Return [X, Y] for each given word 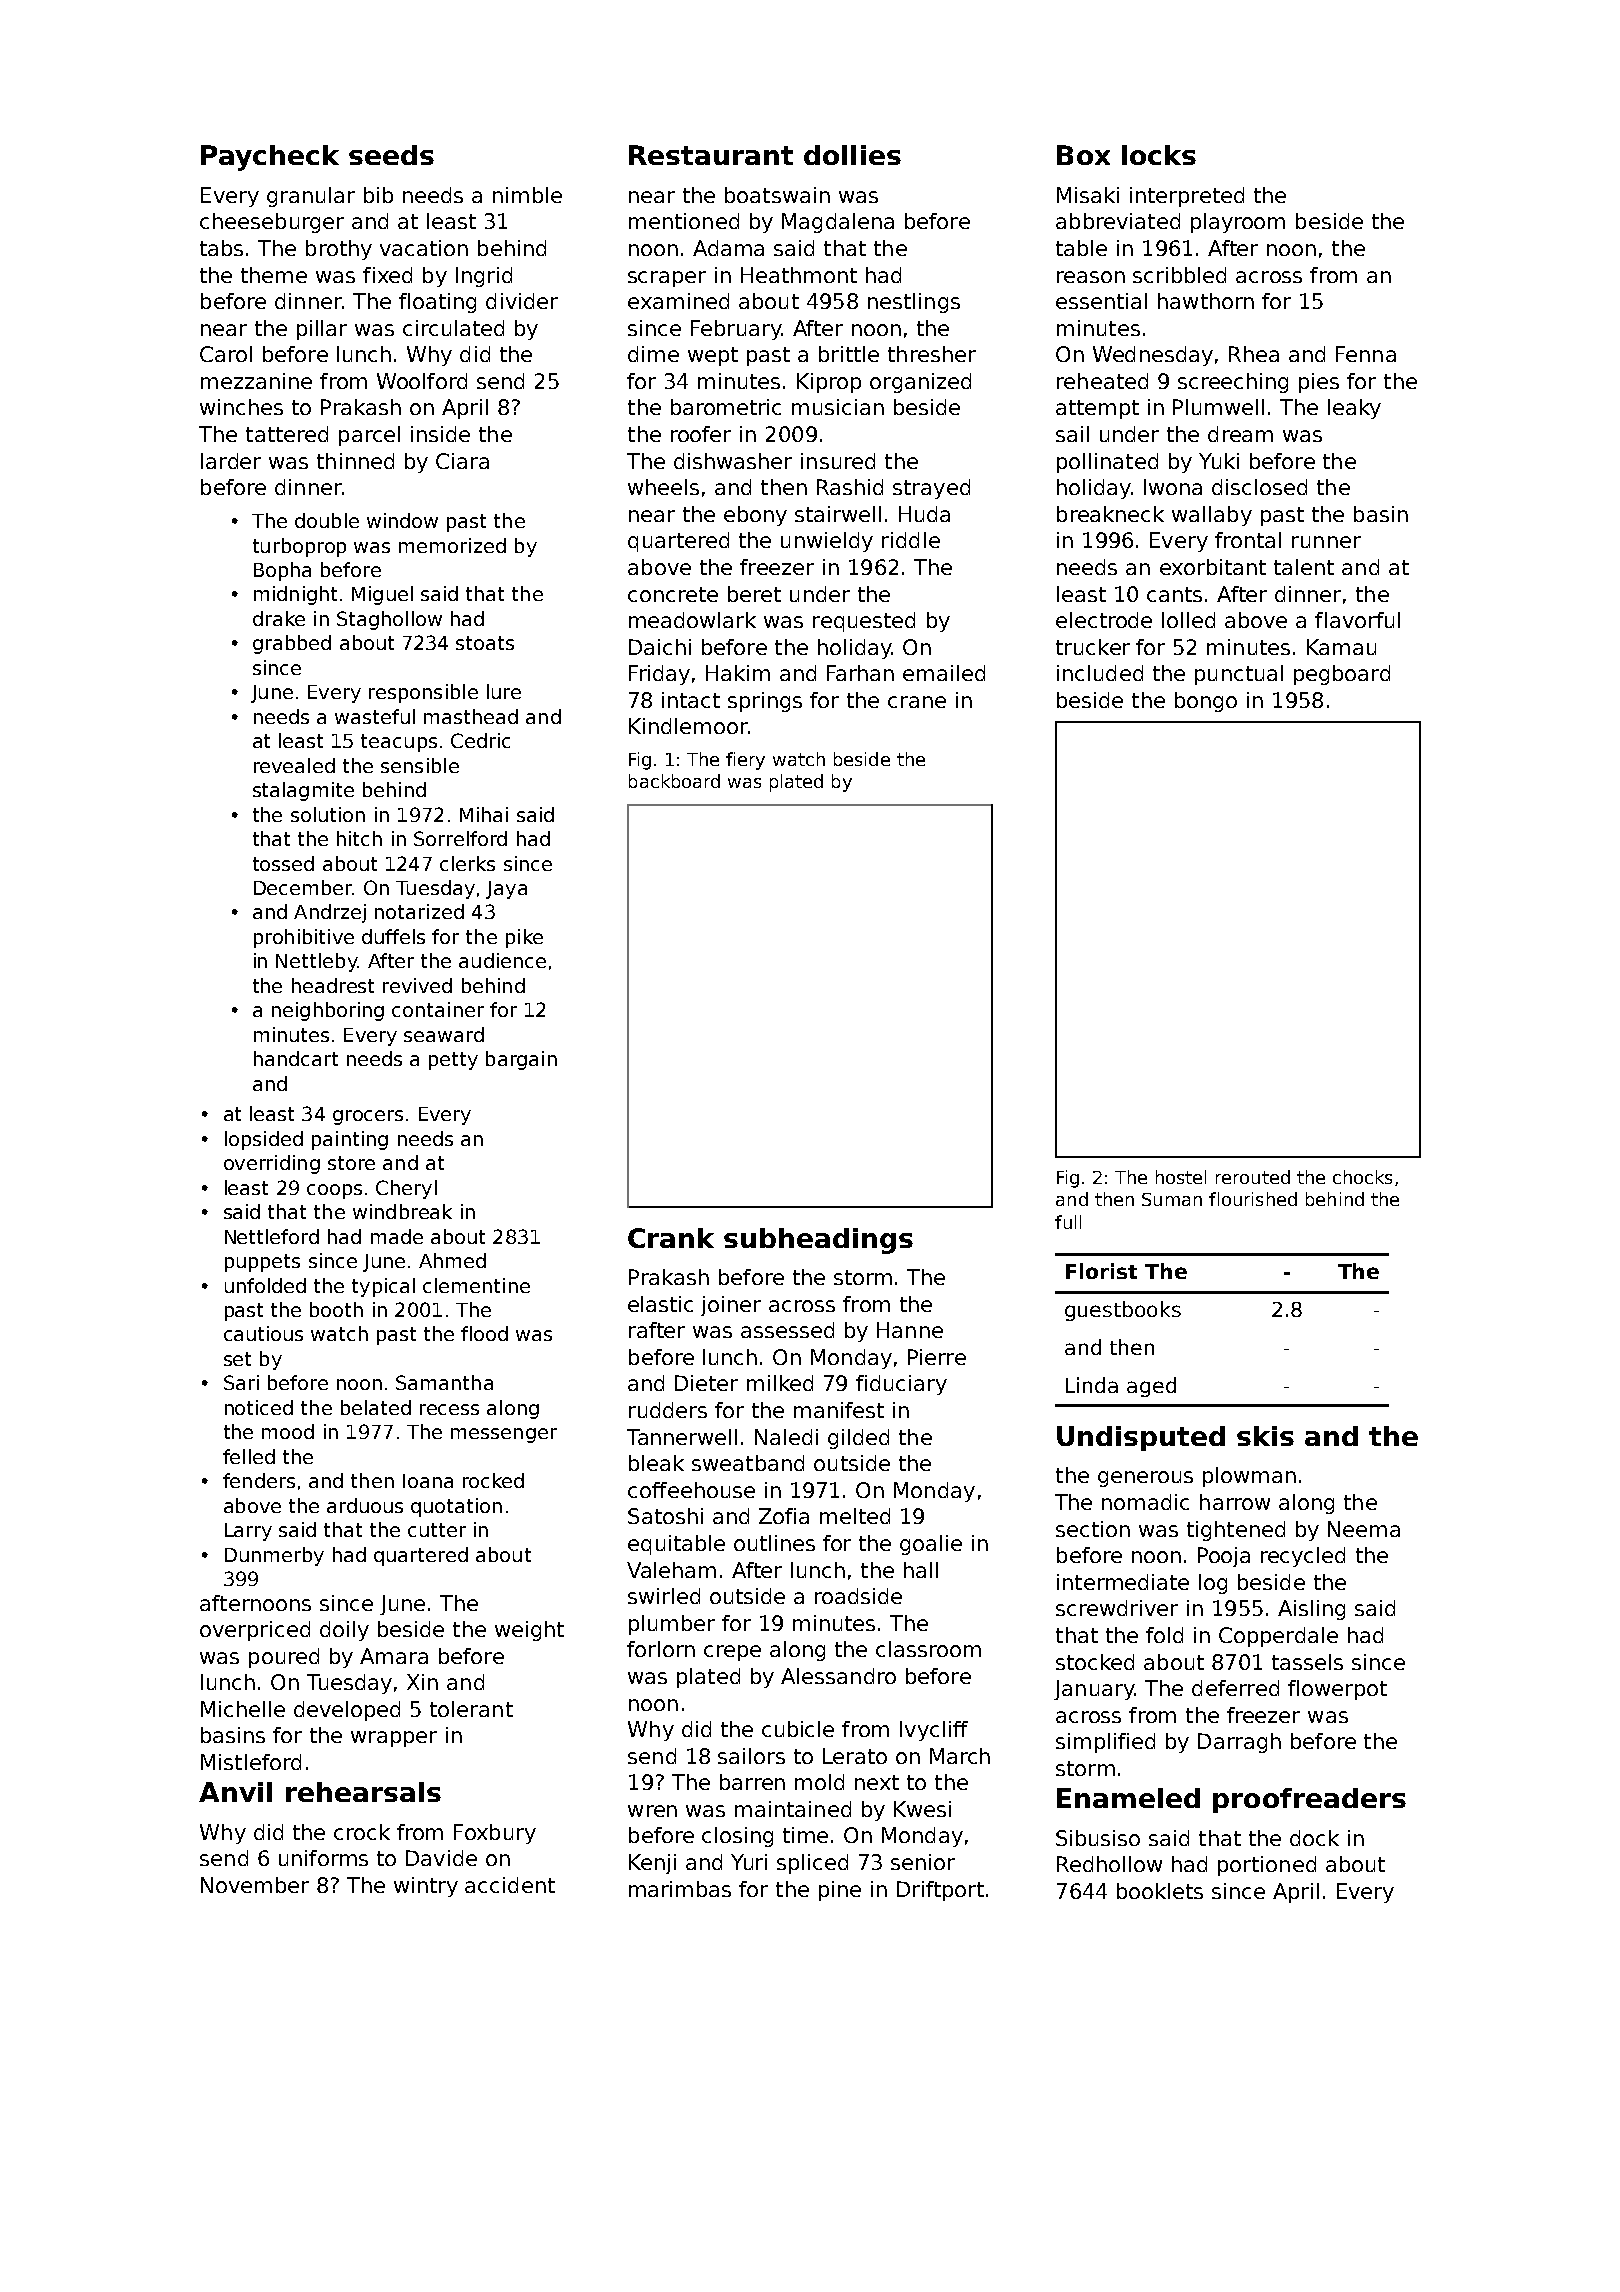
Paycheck [270, 158]
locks [1159, 155]
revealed [294, 765]
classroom [928, 1649]
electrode [1104, 620]
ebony [755, 516]
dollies [852, 155]
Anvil [235, 1792]
